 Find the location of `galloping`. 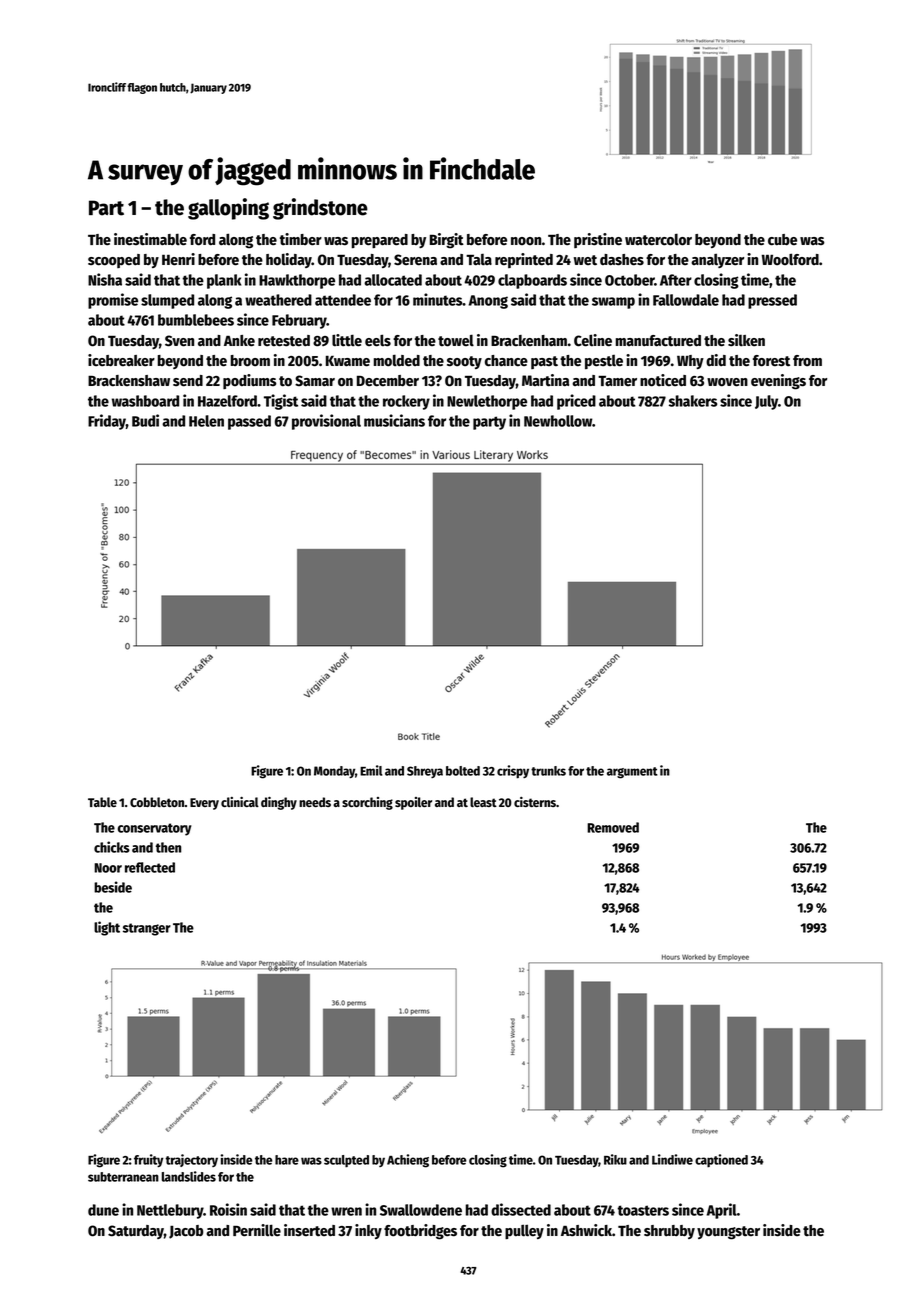

galloping is located at coordinates (228, 209).
